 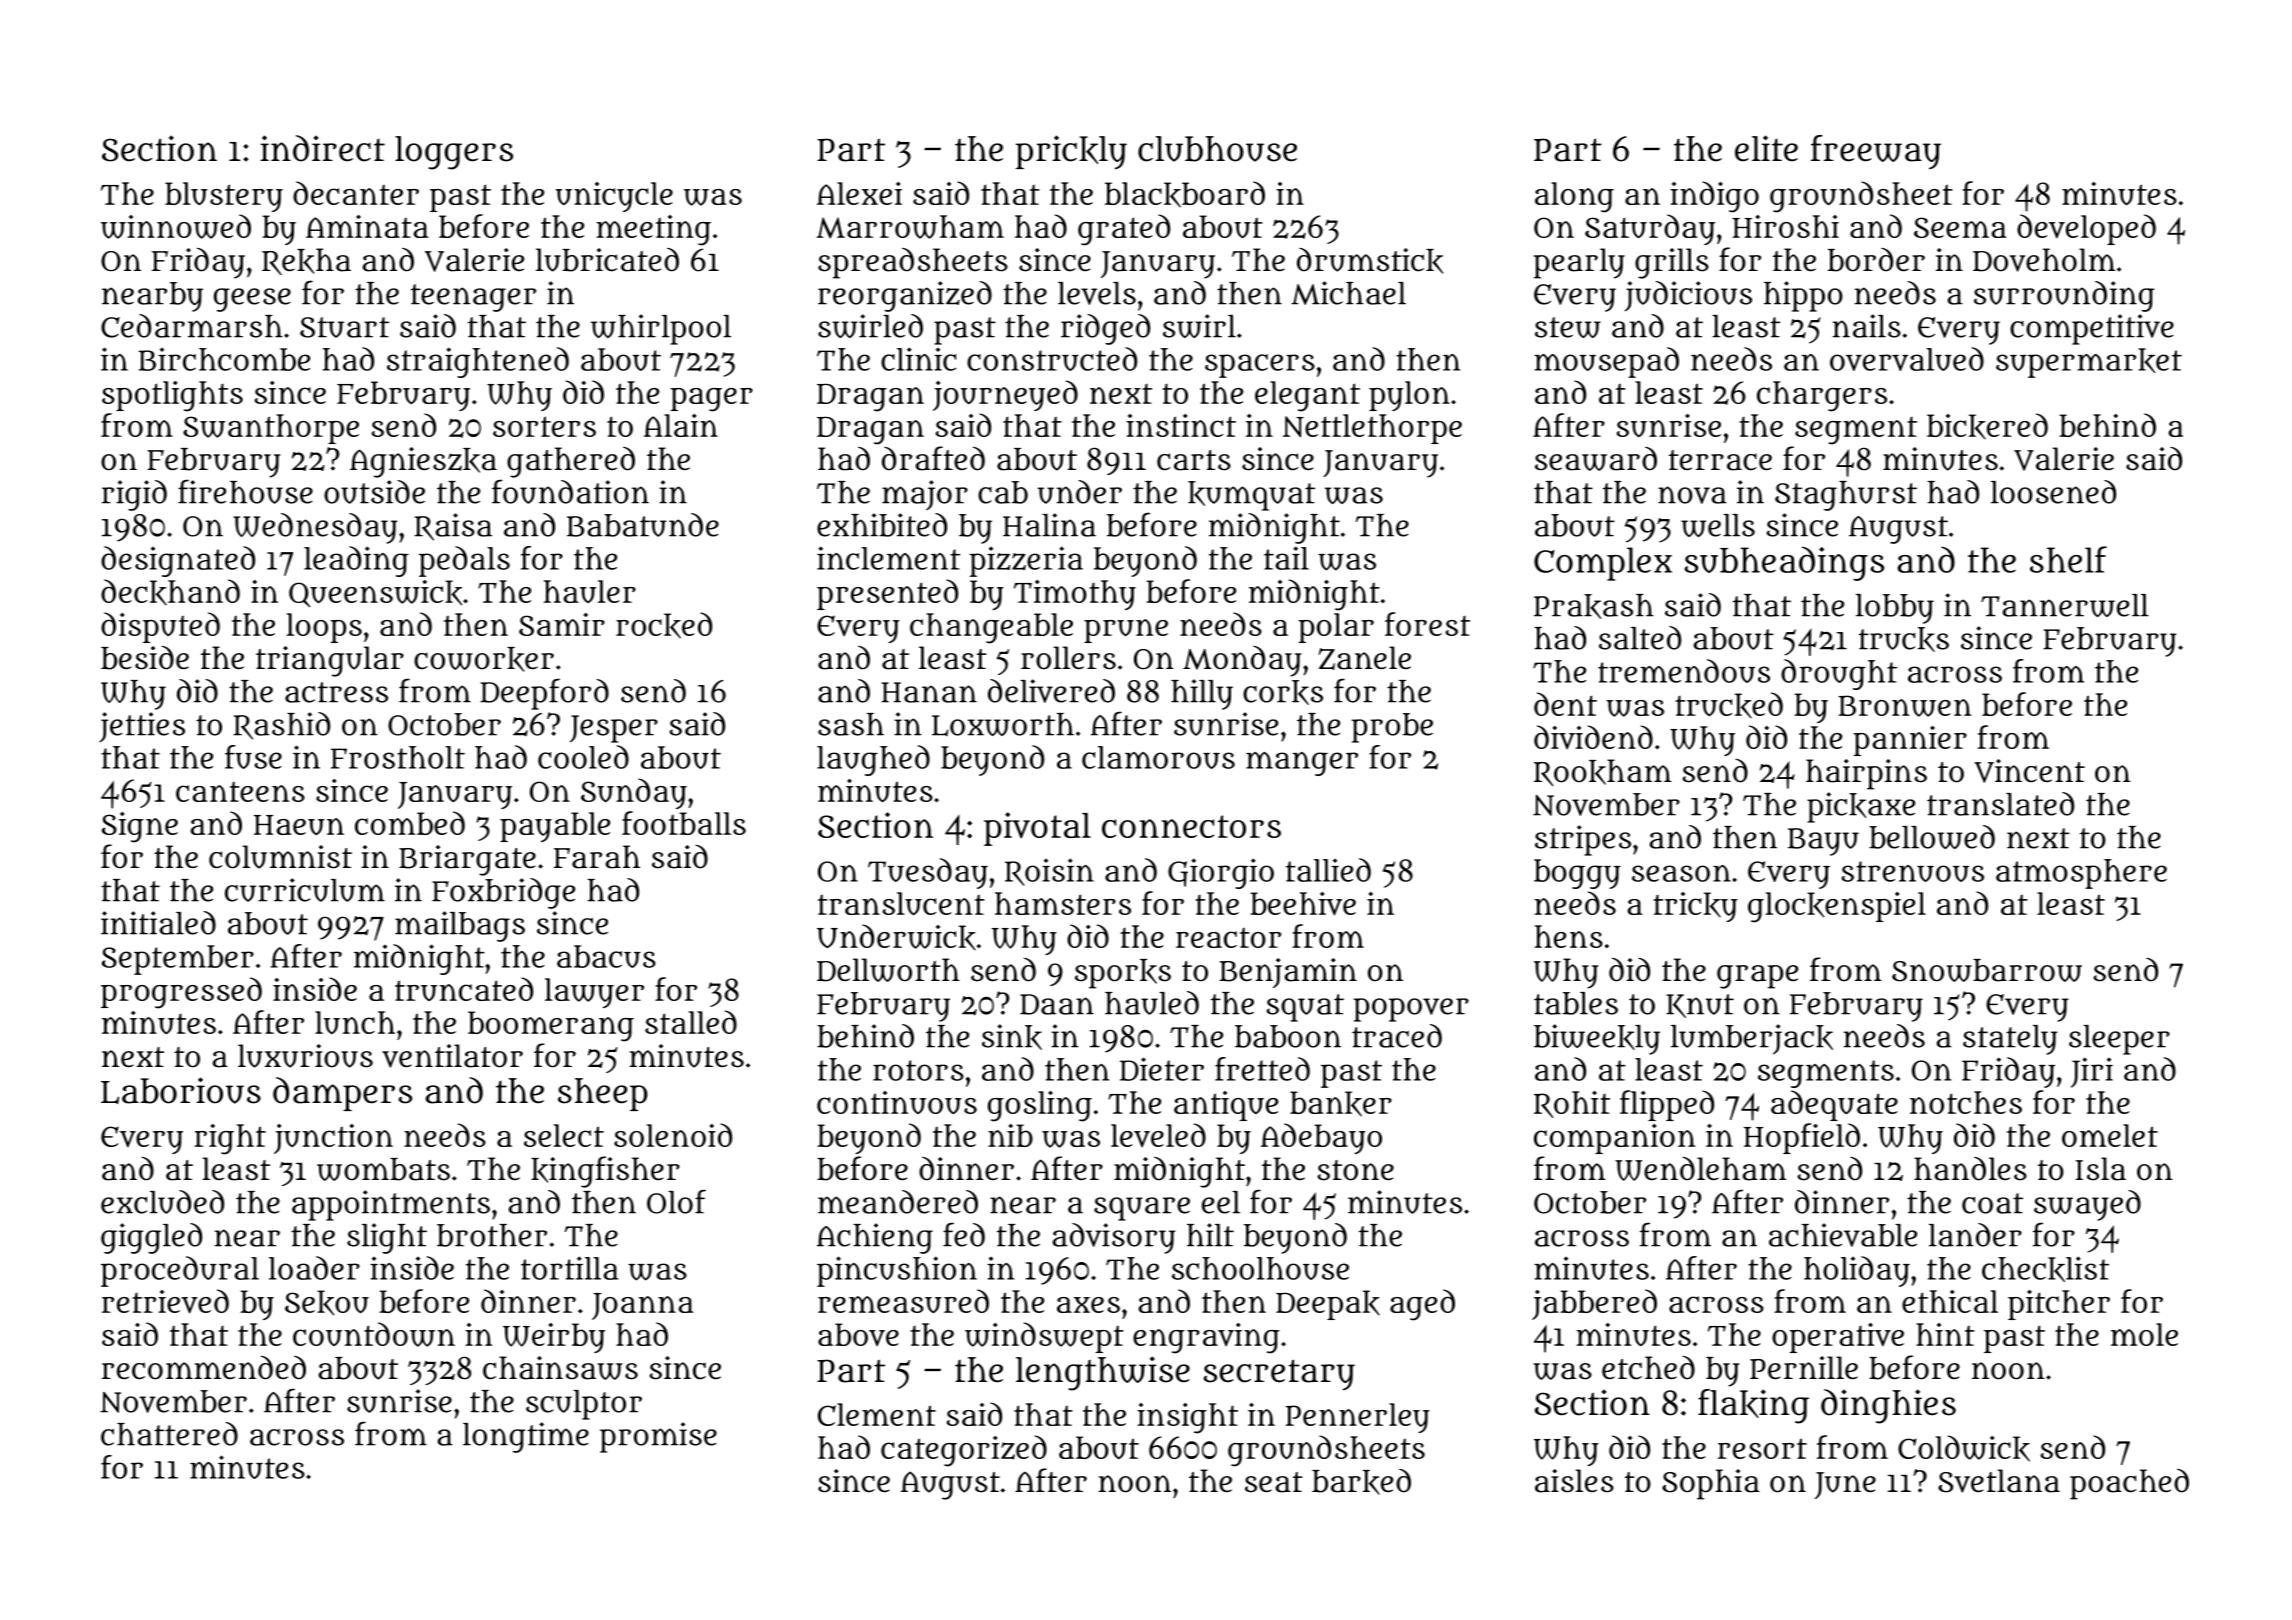 I want to click on Deepford, so click(x=544, y=694).
